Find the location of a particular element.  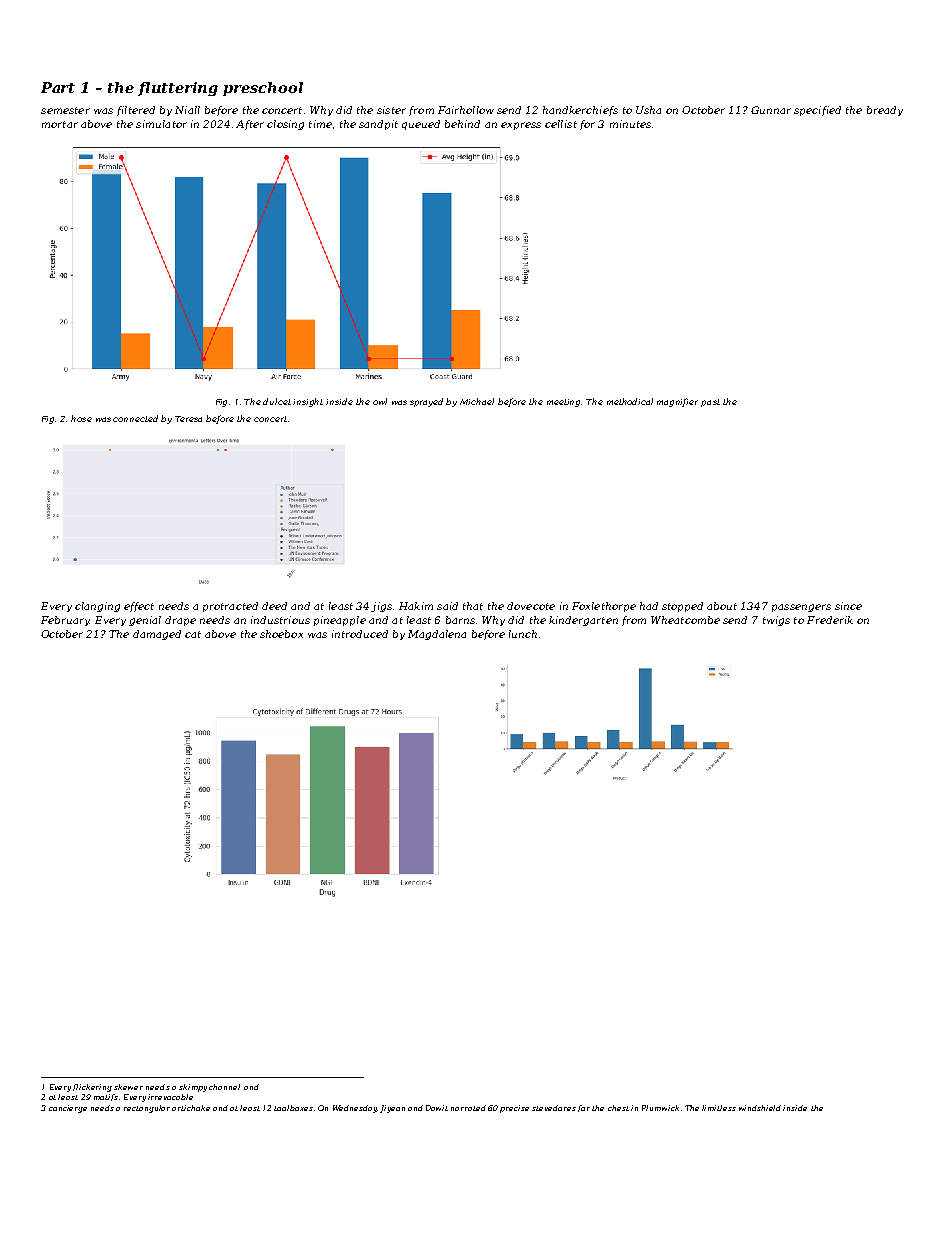

channel is located at coordinates (224, 1087).
